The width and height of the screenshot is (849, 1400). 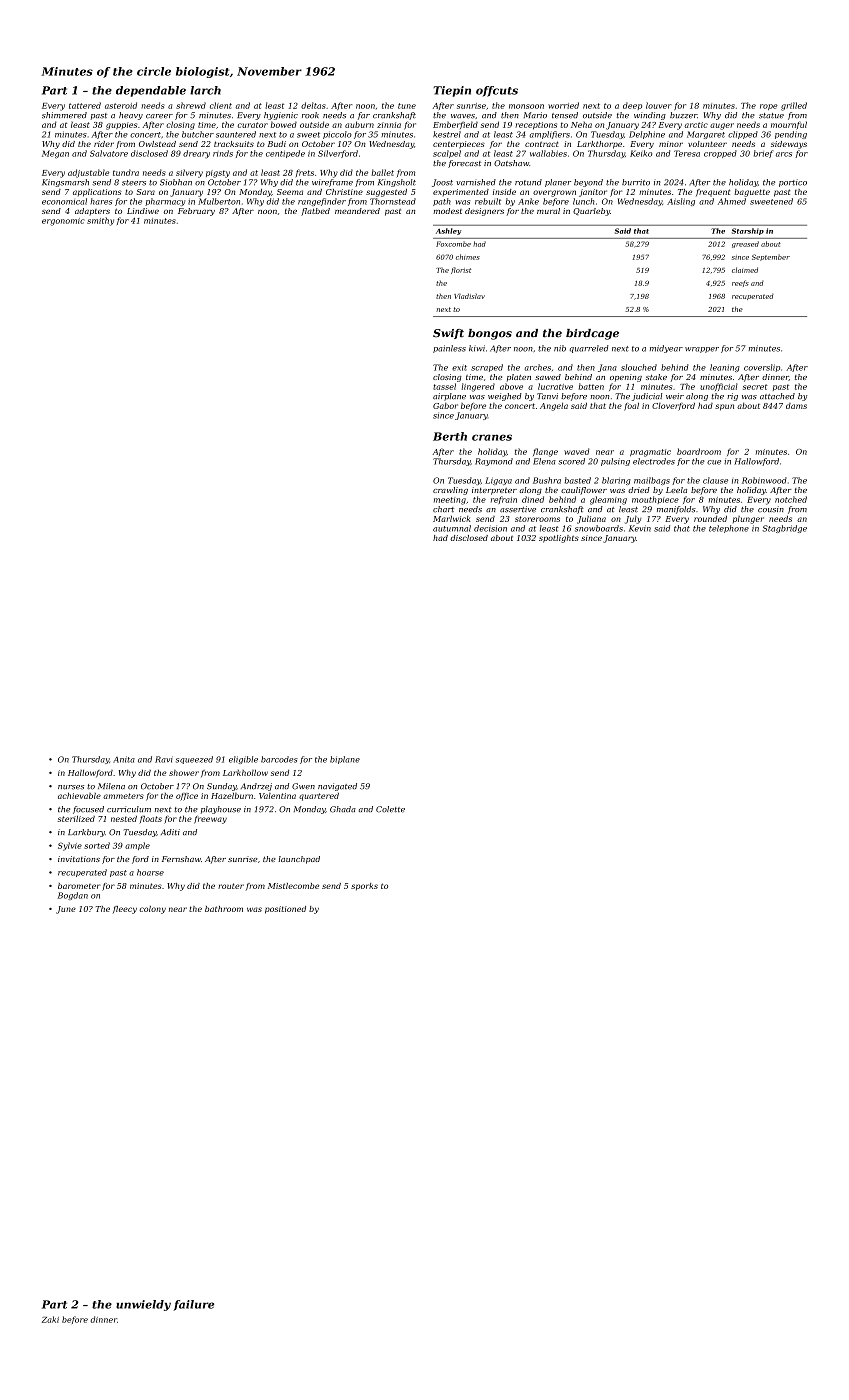 What do you see at coordinates (63, 222) in the screenshot?
I see `ergonomic` at bounding box center [63, 222].
